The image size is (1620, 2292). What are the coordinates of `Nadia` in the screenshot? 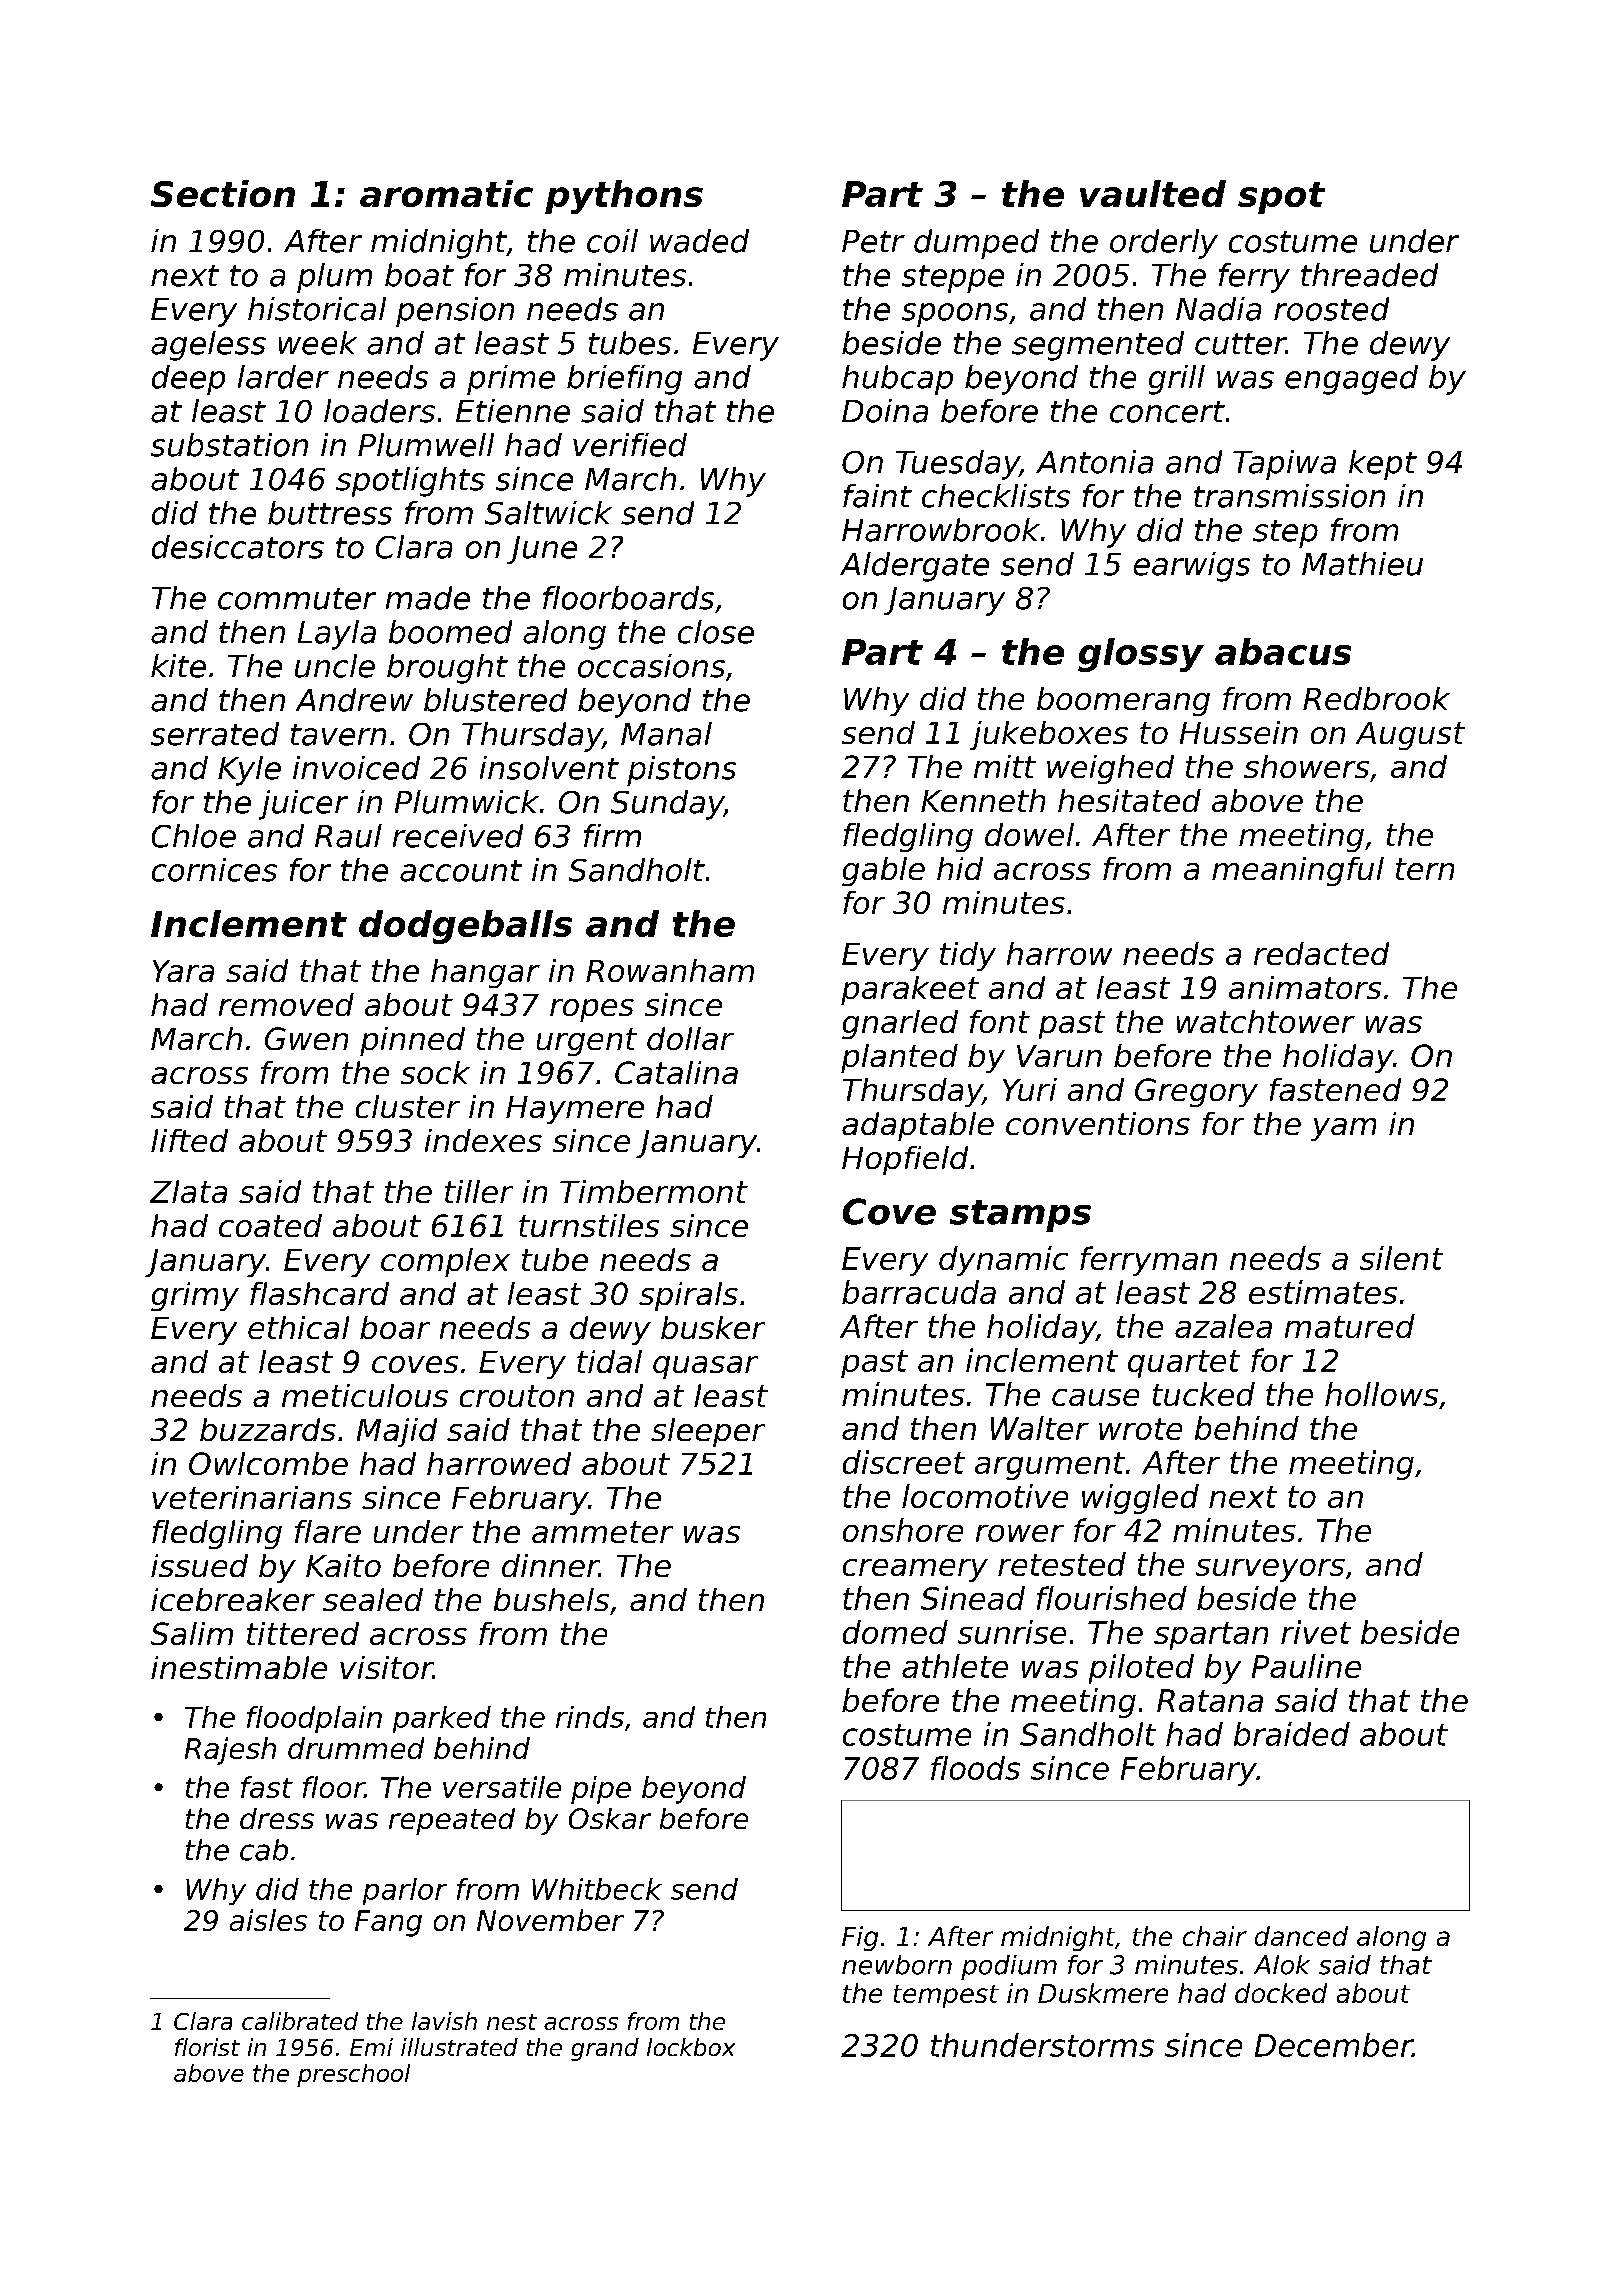 It's located at (1218, 309).
